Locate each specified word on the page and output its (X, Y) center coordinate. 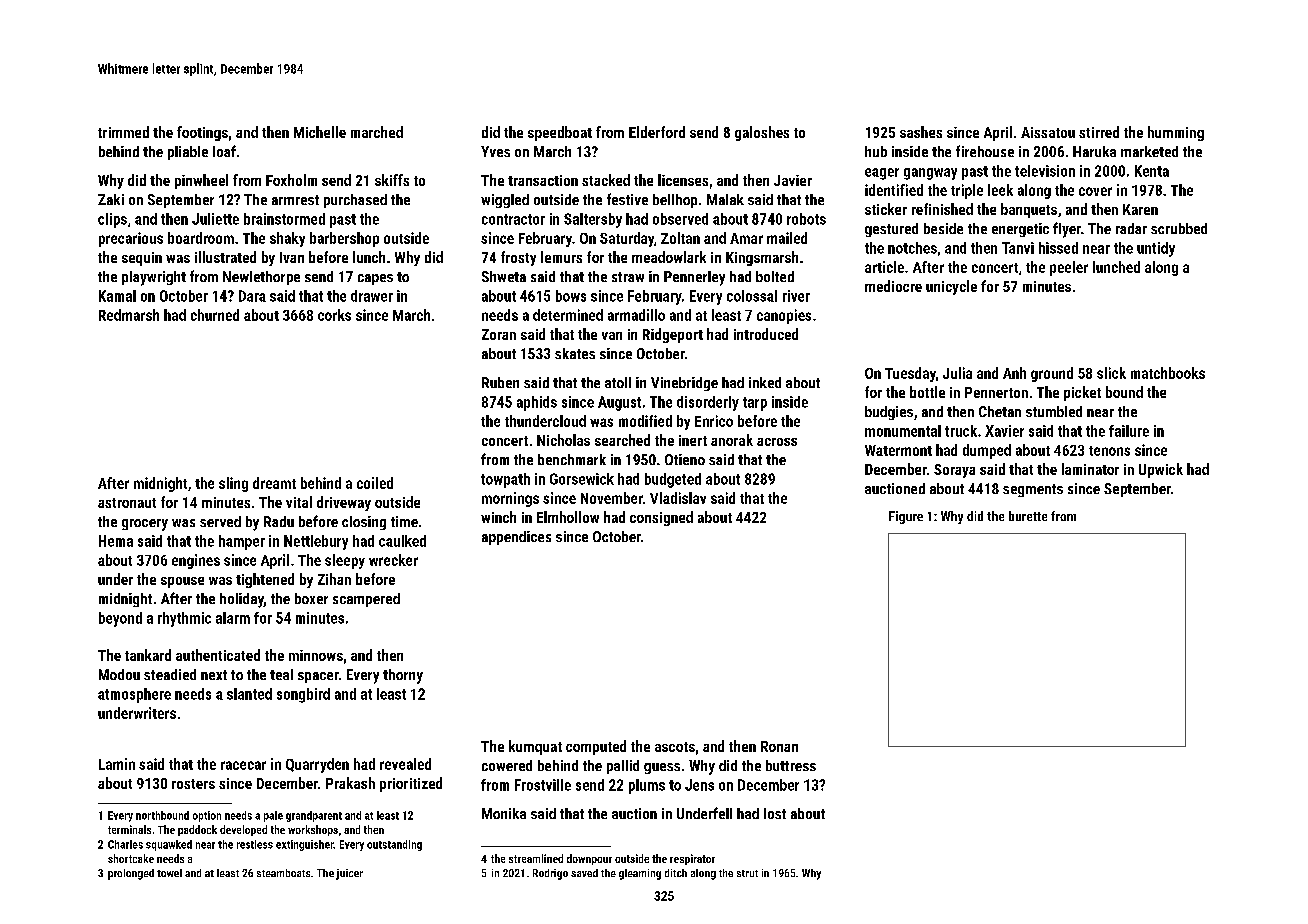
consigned (661, 518)
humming (1176, 133)
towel (169, 873)
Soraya (954, 471)
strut (747, 873)
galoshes (762, 133)
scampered (366, 600)
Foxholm (291, 180)
